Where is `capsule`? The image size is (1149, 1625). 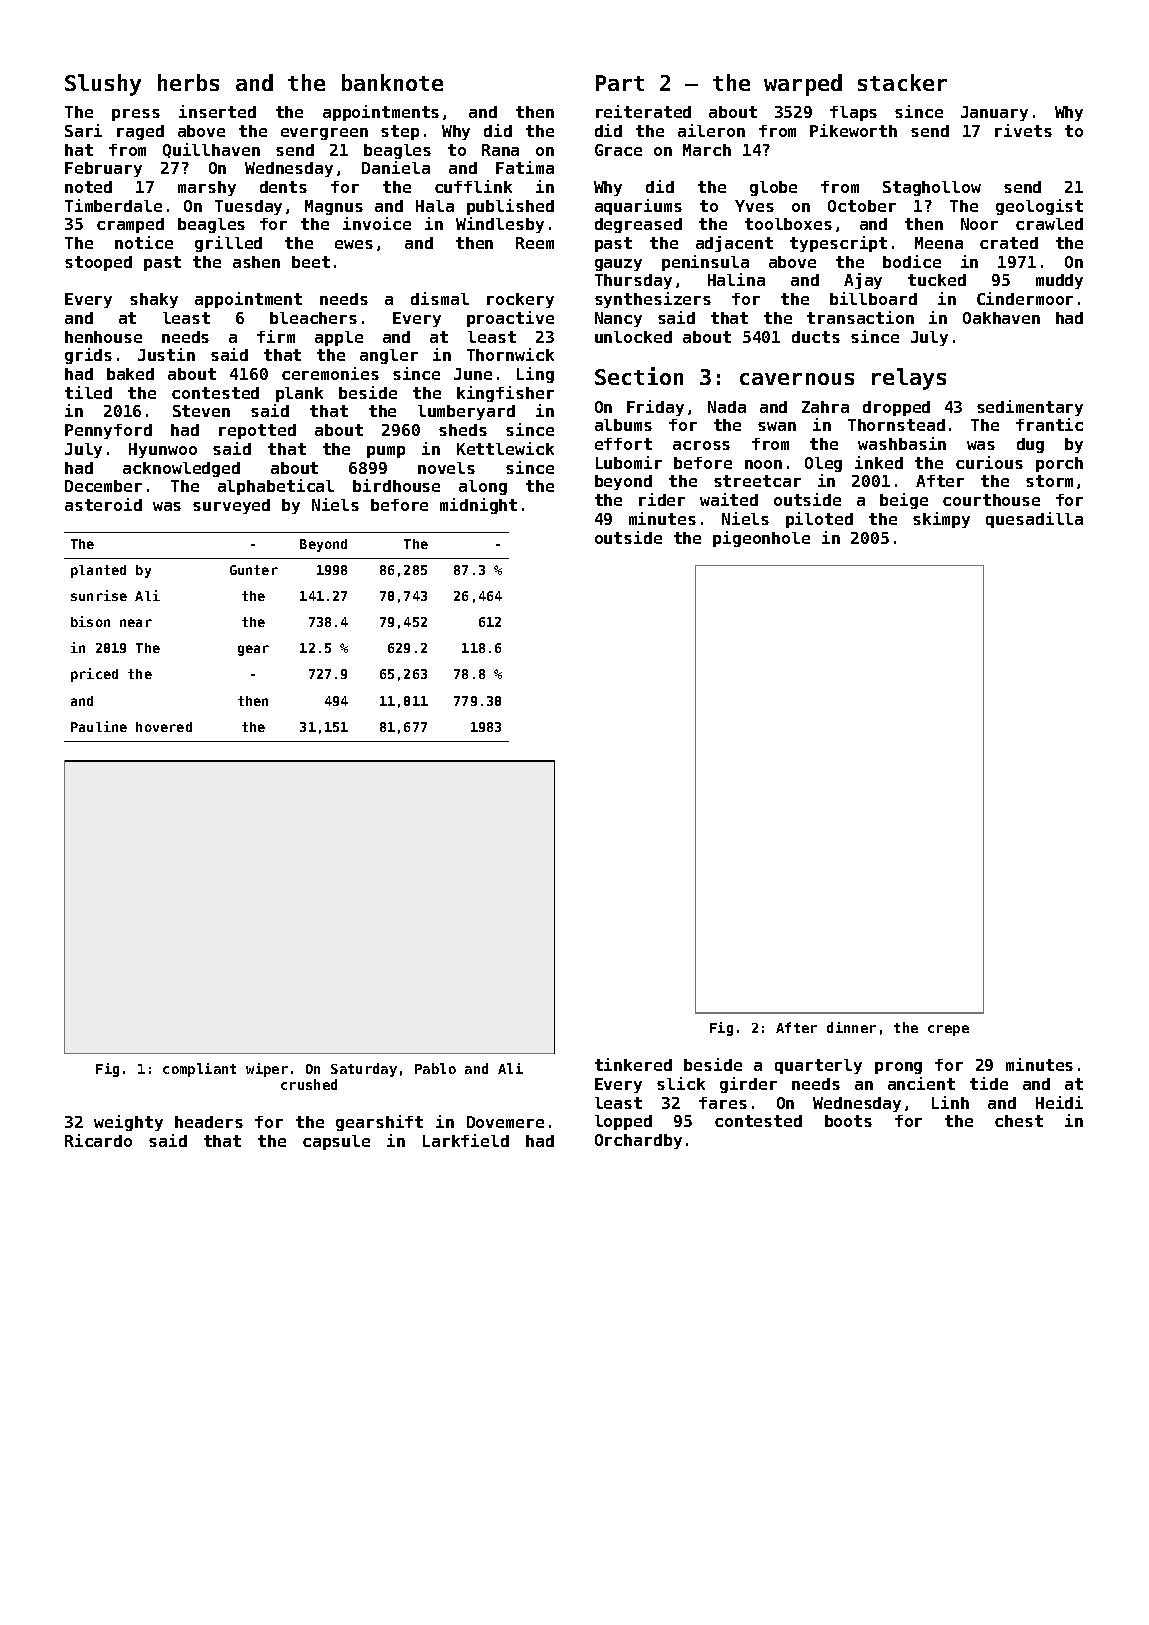 capsule is located at coordinates (336, 1142).
